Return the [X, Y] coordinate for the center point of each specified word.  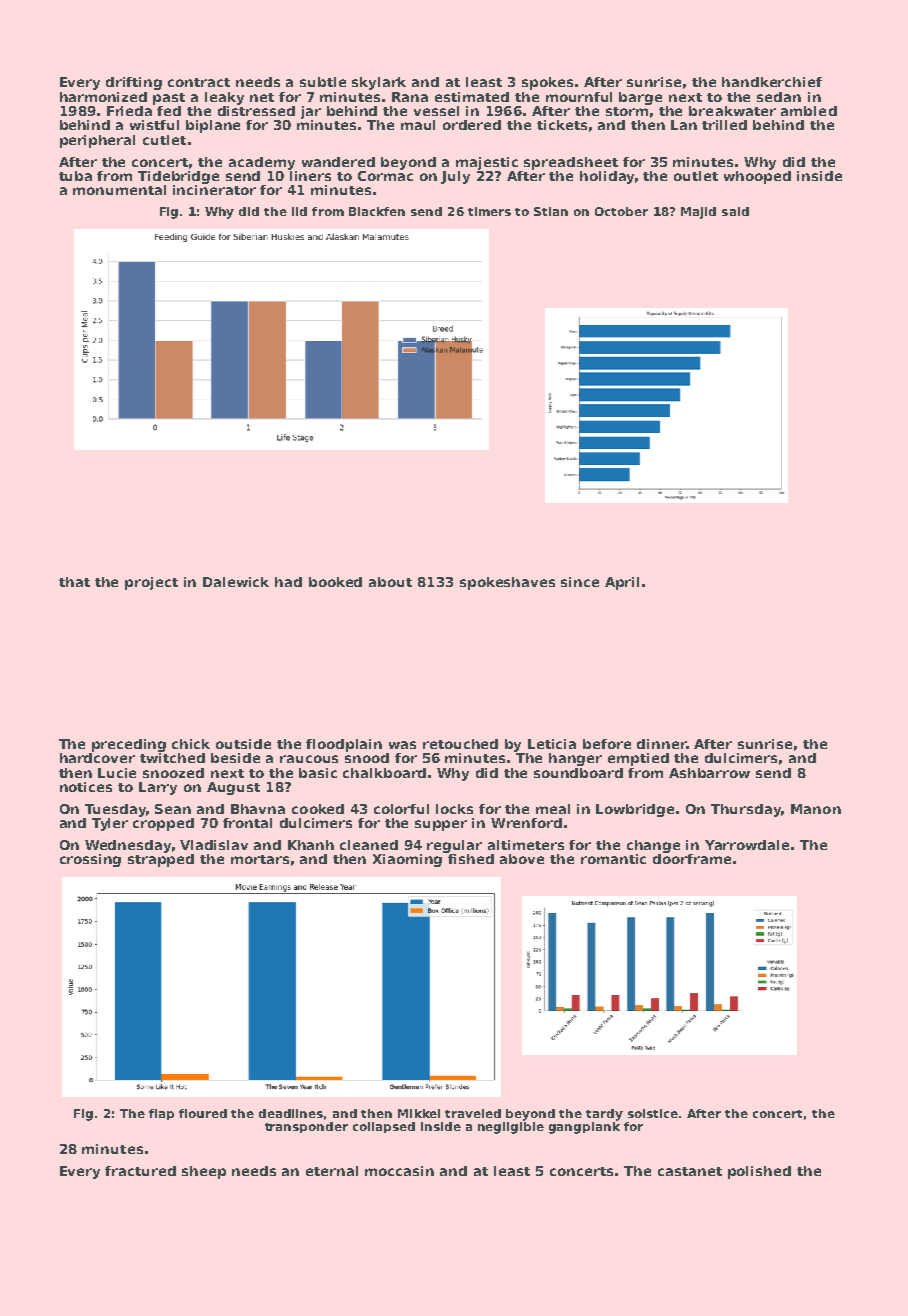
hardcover [97, 758]
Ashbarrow [709, 773]
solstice [653, 1113]
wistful [154, 125]
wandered [338, 162]
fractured [140, 1171]
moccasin [399, 1171]
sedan [779, 97]
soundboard [578, 773]
